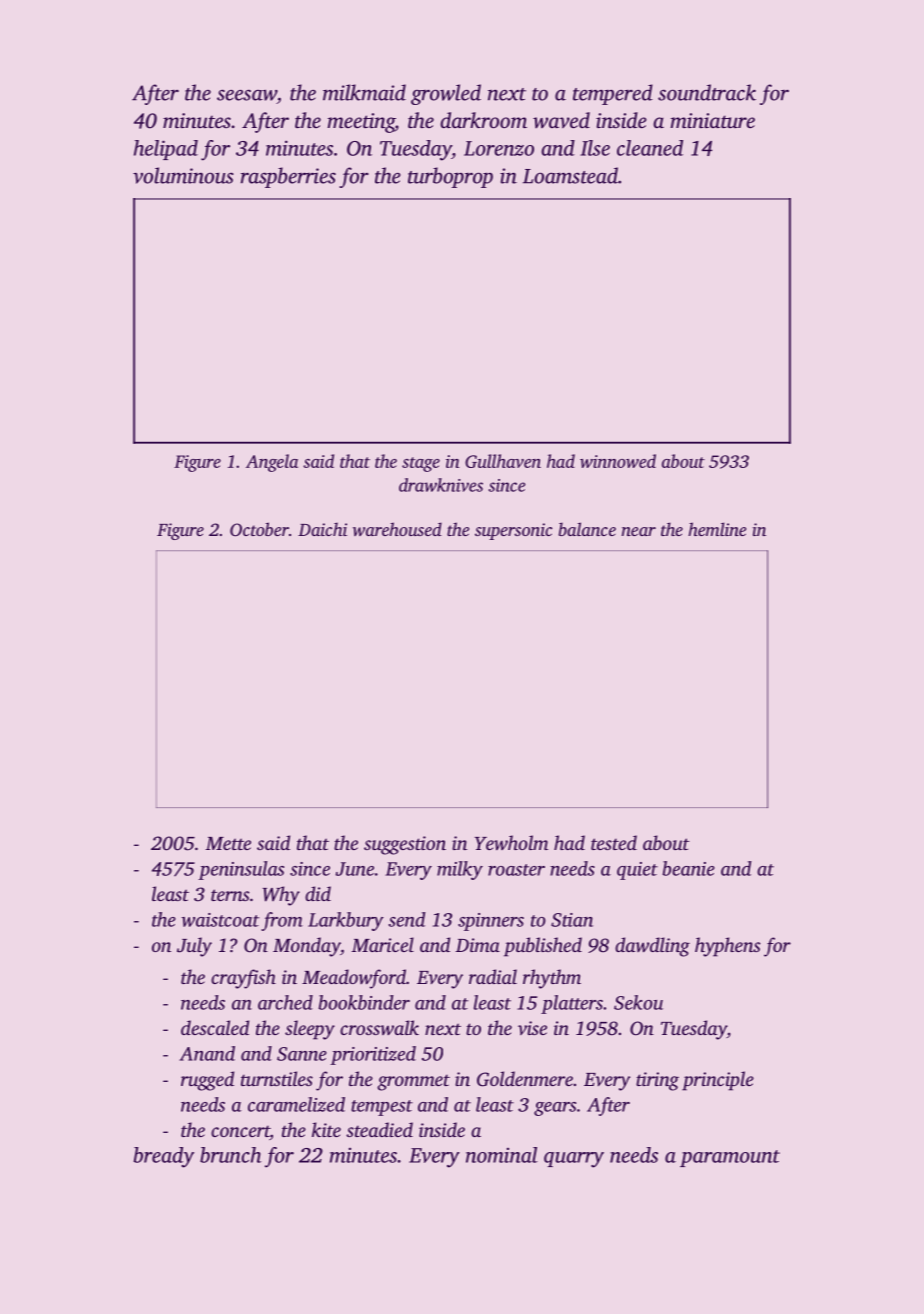 This image has width=924, height=1314. I want to click on hemline, so click(717, 529).
